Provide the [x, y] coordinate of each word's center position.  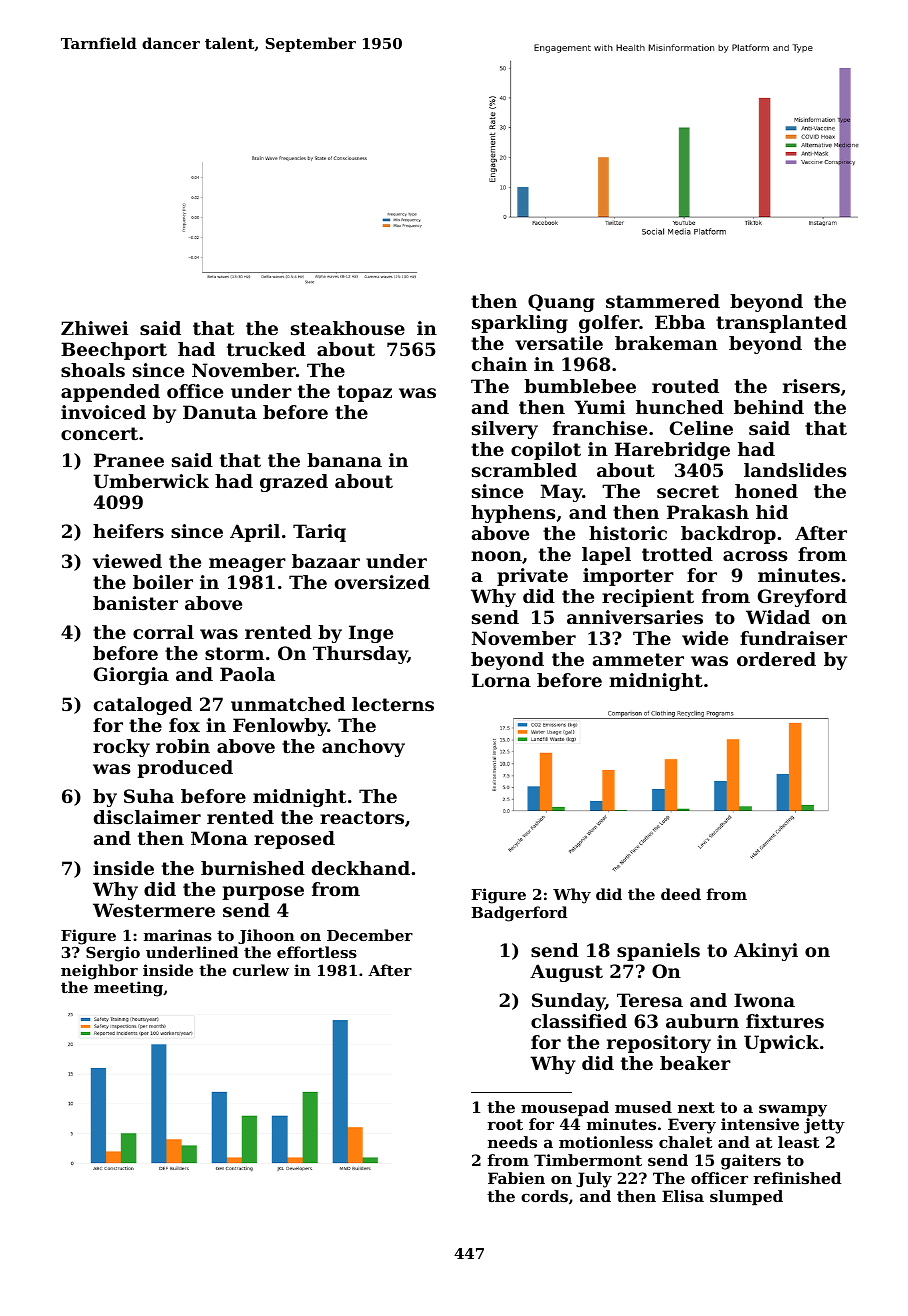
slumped [746, 1197]
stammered [663, 301]
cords [544, 1196]
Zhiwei [94, 328]
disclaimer [147, 817]
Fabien [516, 1178]
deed [681, 894]
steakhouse [348, 328]
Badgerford [519, 914]
